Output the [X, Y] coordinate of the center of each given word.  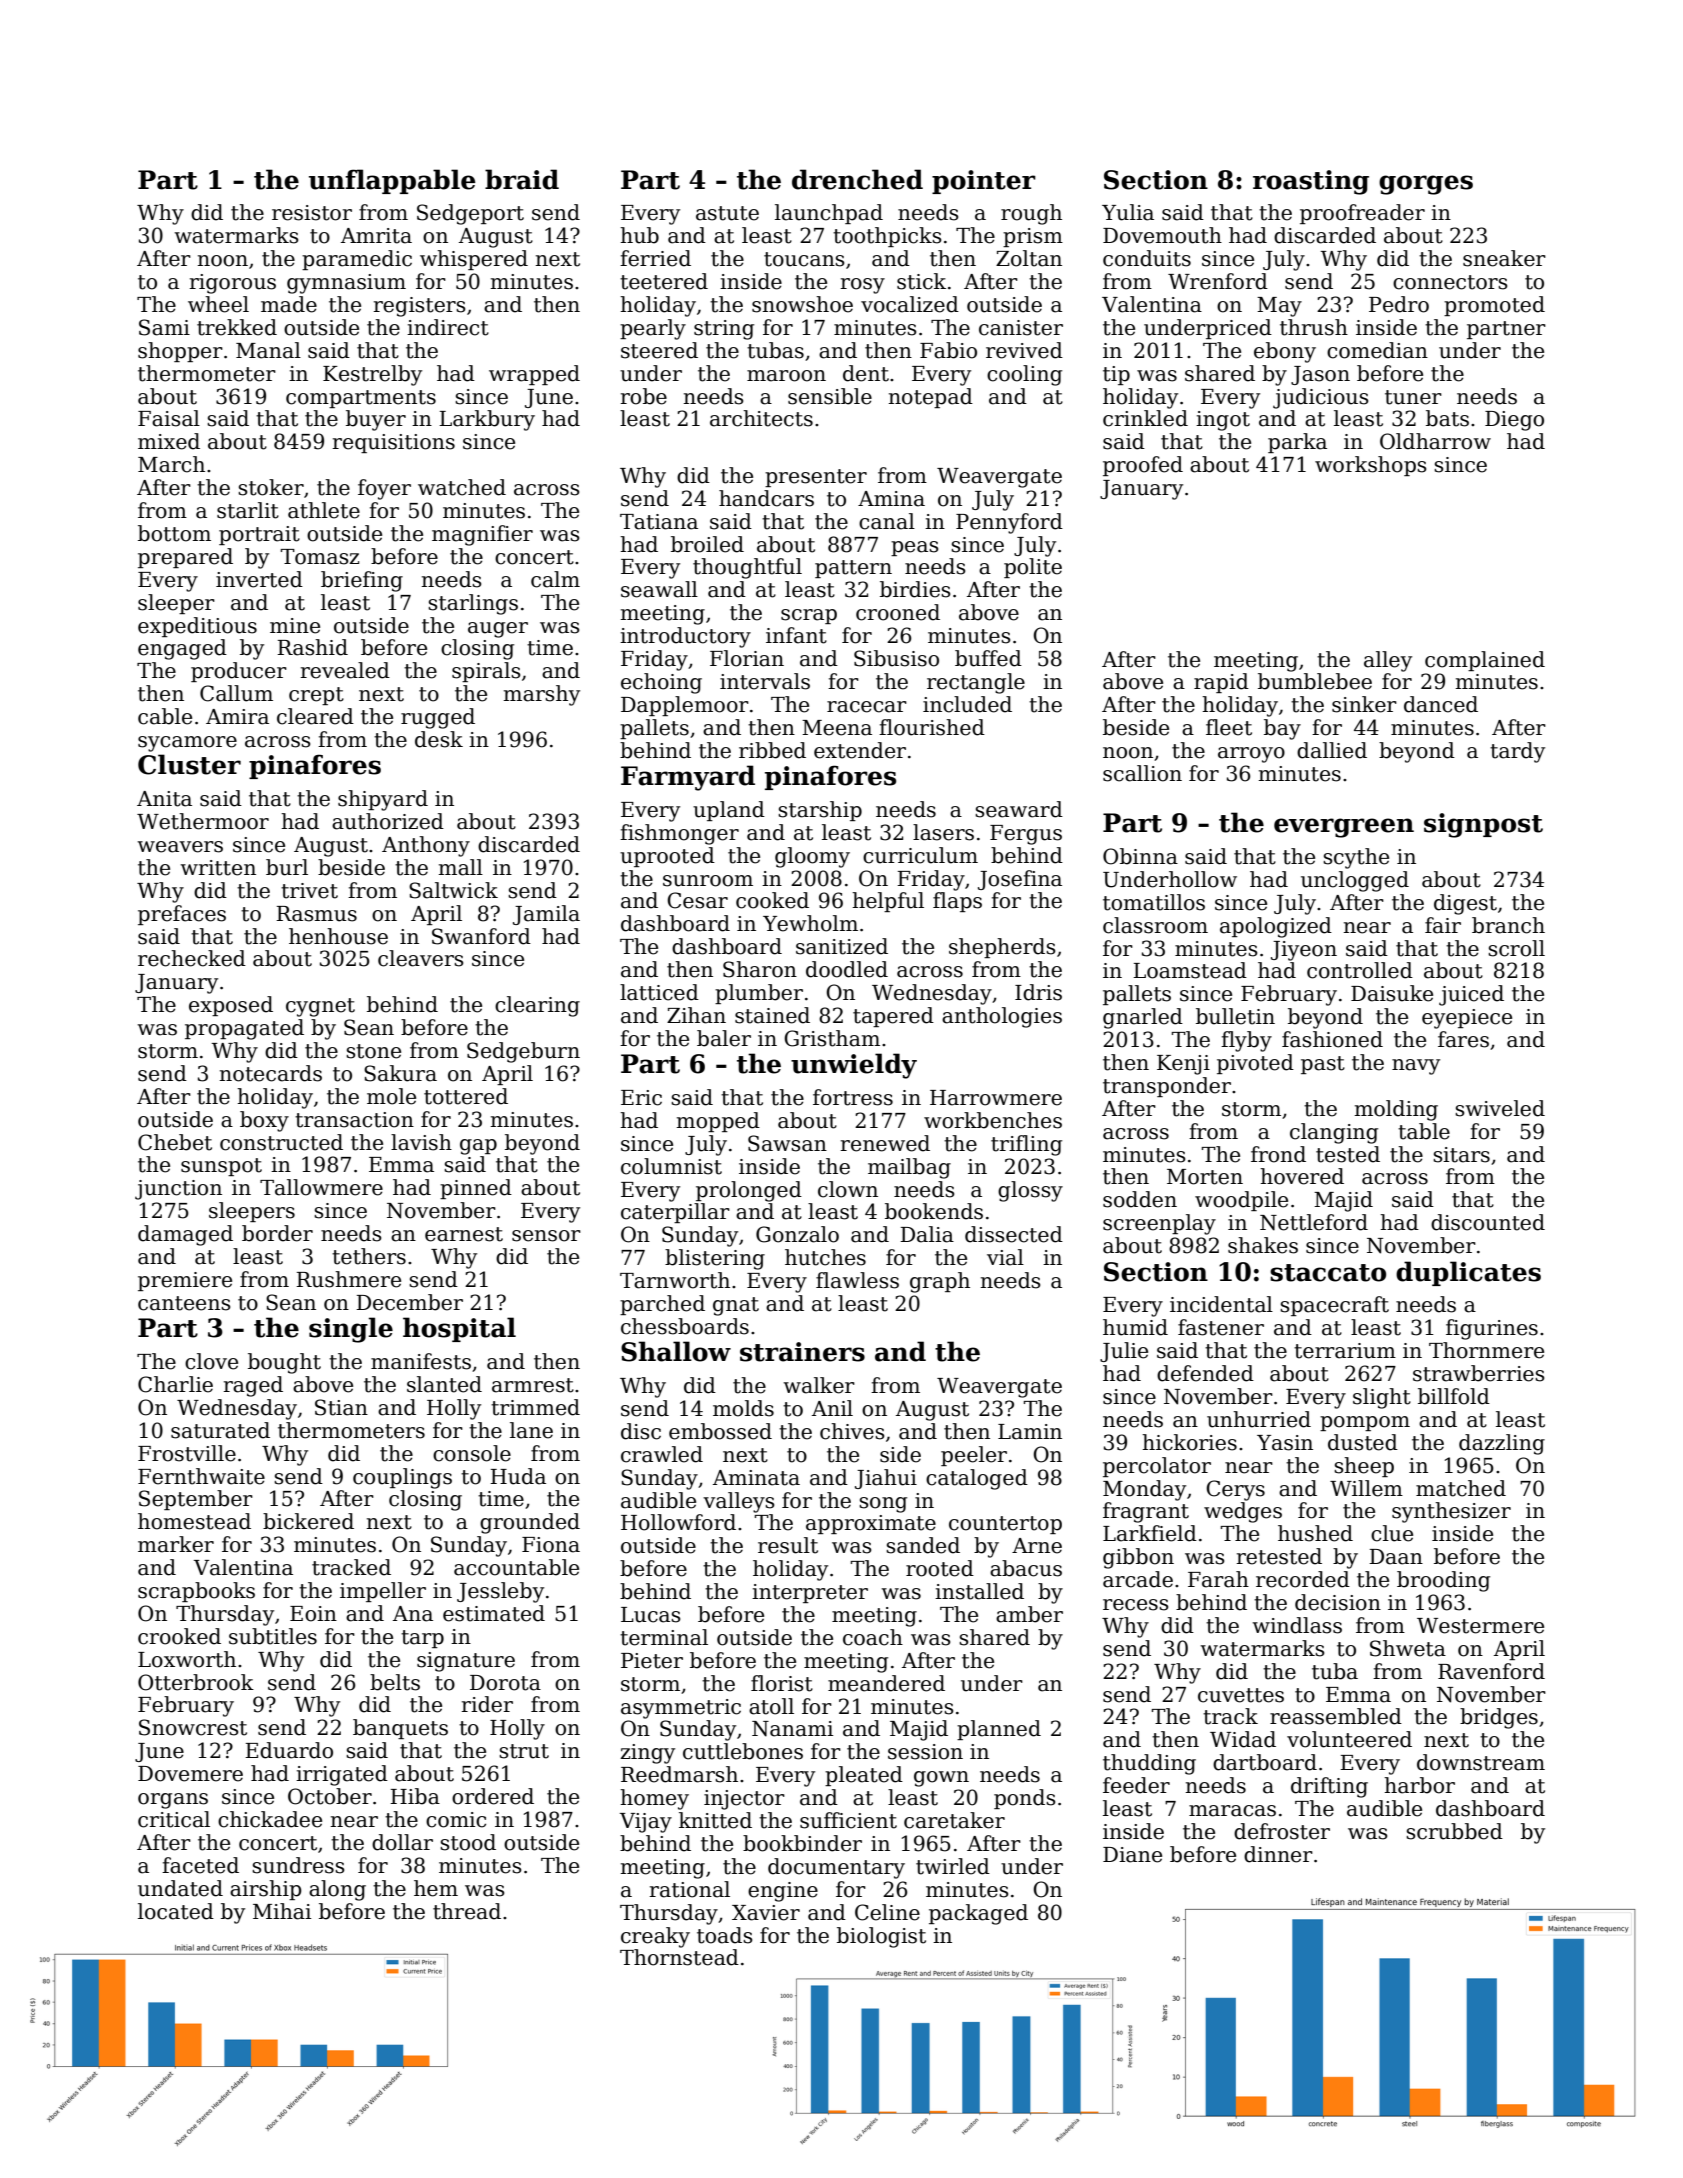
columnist [671, 1166]
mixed [169, 441]
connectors [1450, 282]
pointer [984, 182]
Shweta [1408, 1648]
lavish [421, 1142]
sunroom [708, 881]
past [1323, 1065]
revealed [345, 670]
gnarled [1143, 1018]
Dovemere [190, 1774]
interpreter [810, 1593]
